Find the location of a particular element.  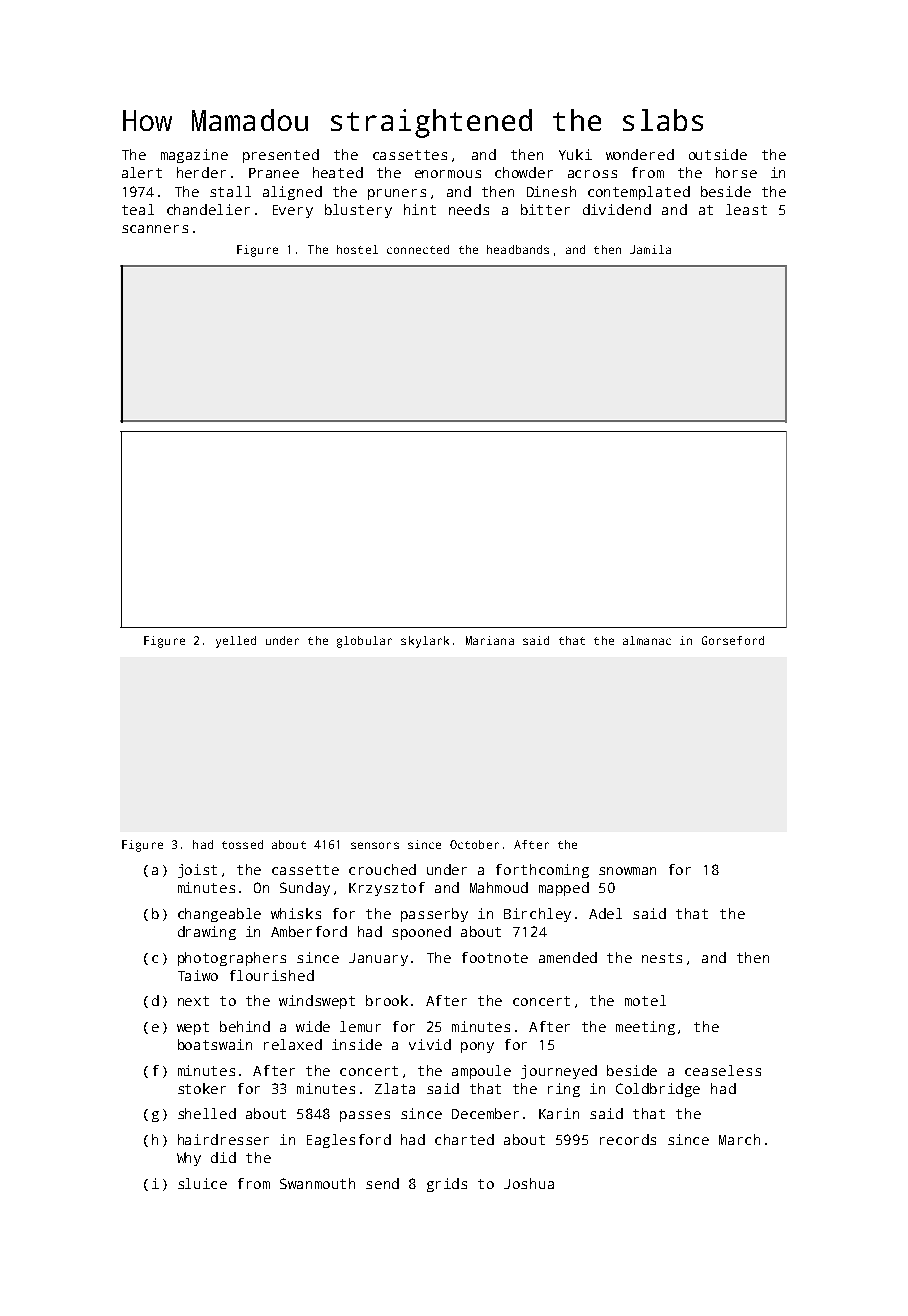

yelled is located at coordinates (236, 642).
